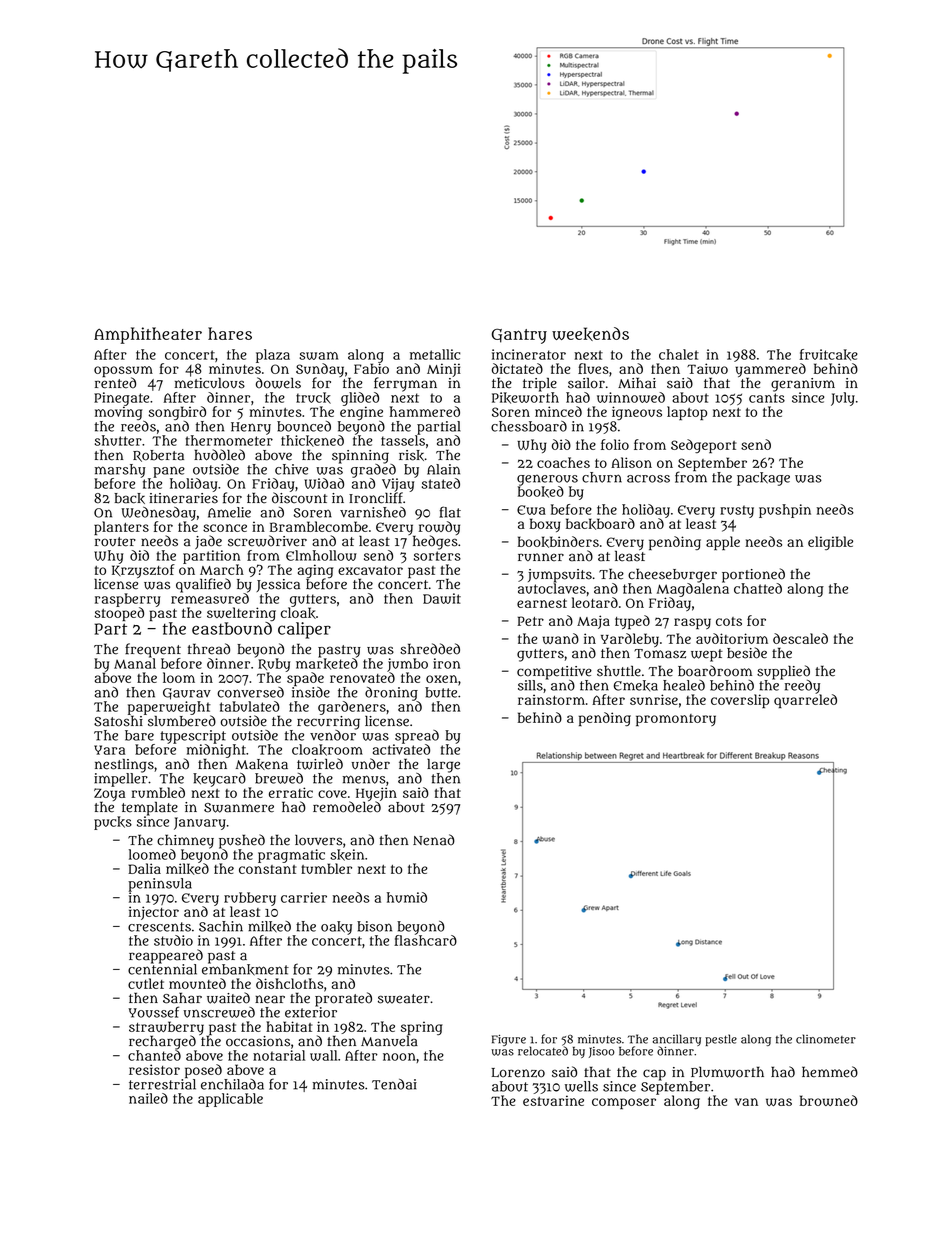 This screenshot has width=952, height=1233. What do you see at coordinates (273, 356) in the screenshot?
I see `plaza` at bounding box center [273, 356].
